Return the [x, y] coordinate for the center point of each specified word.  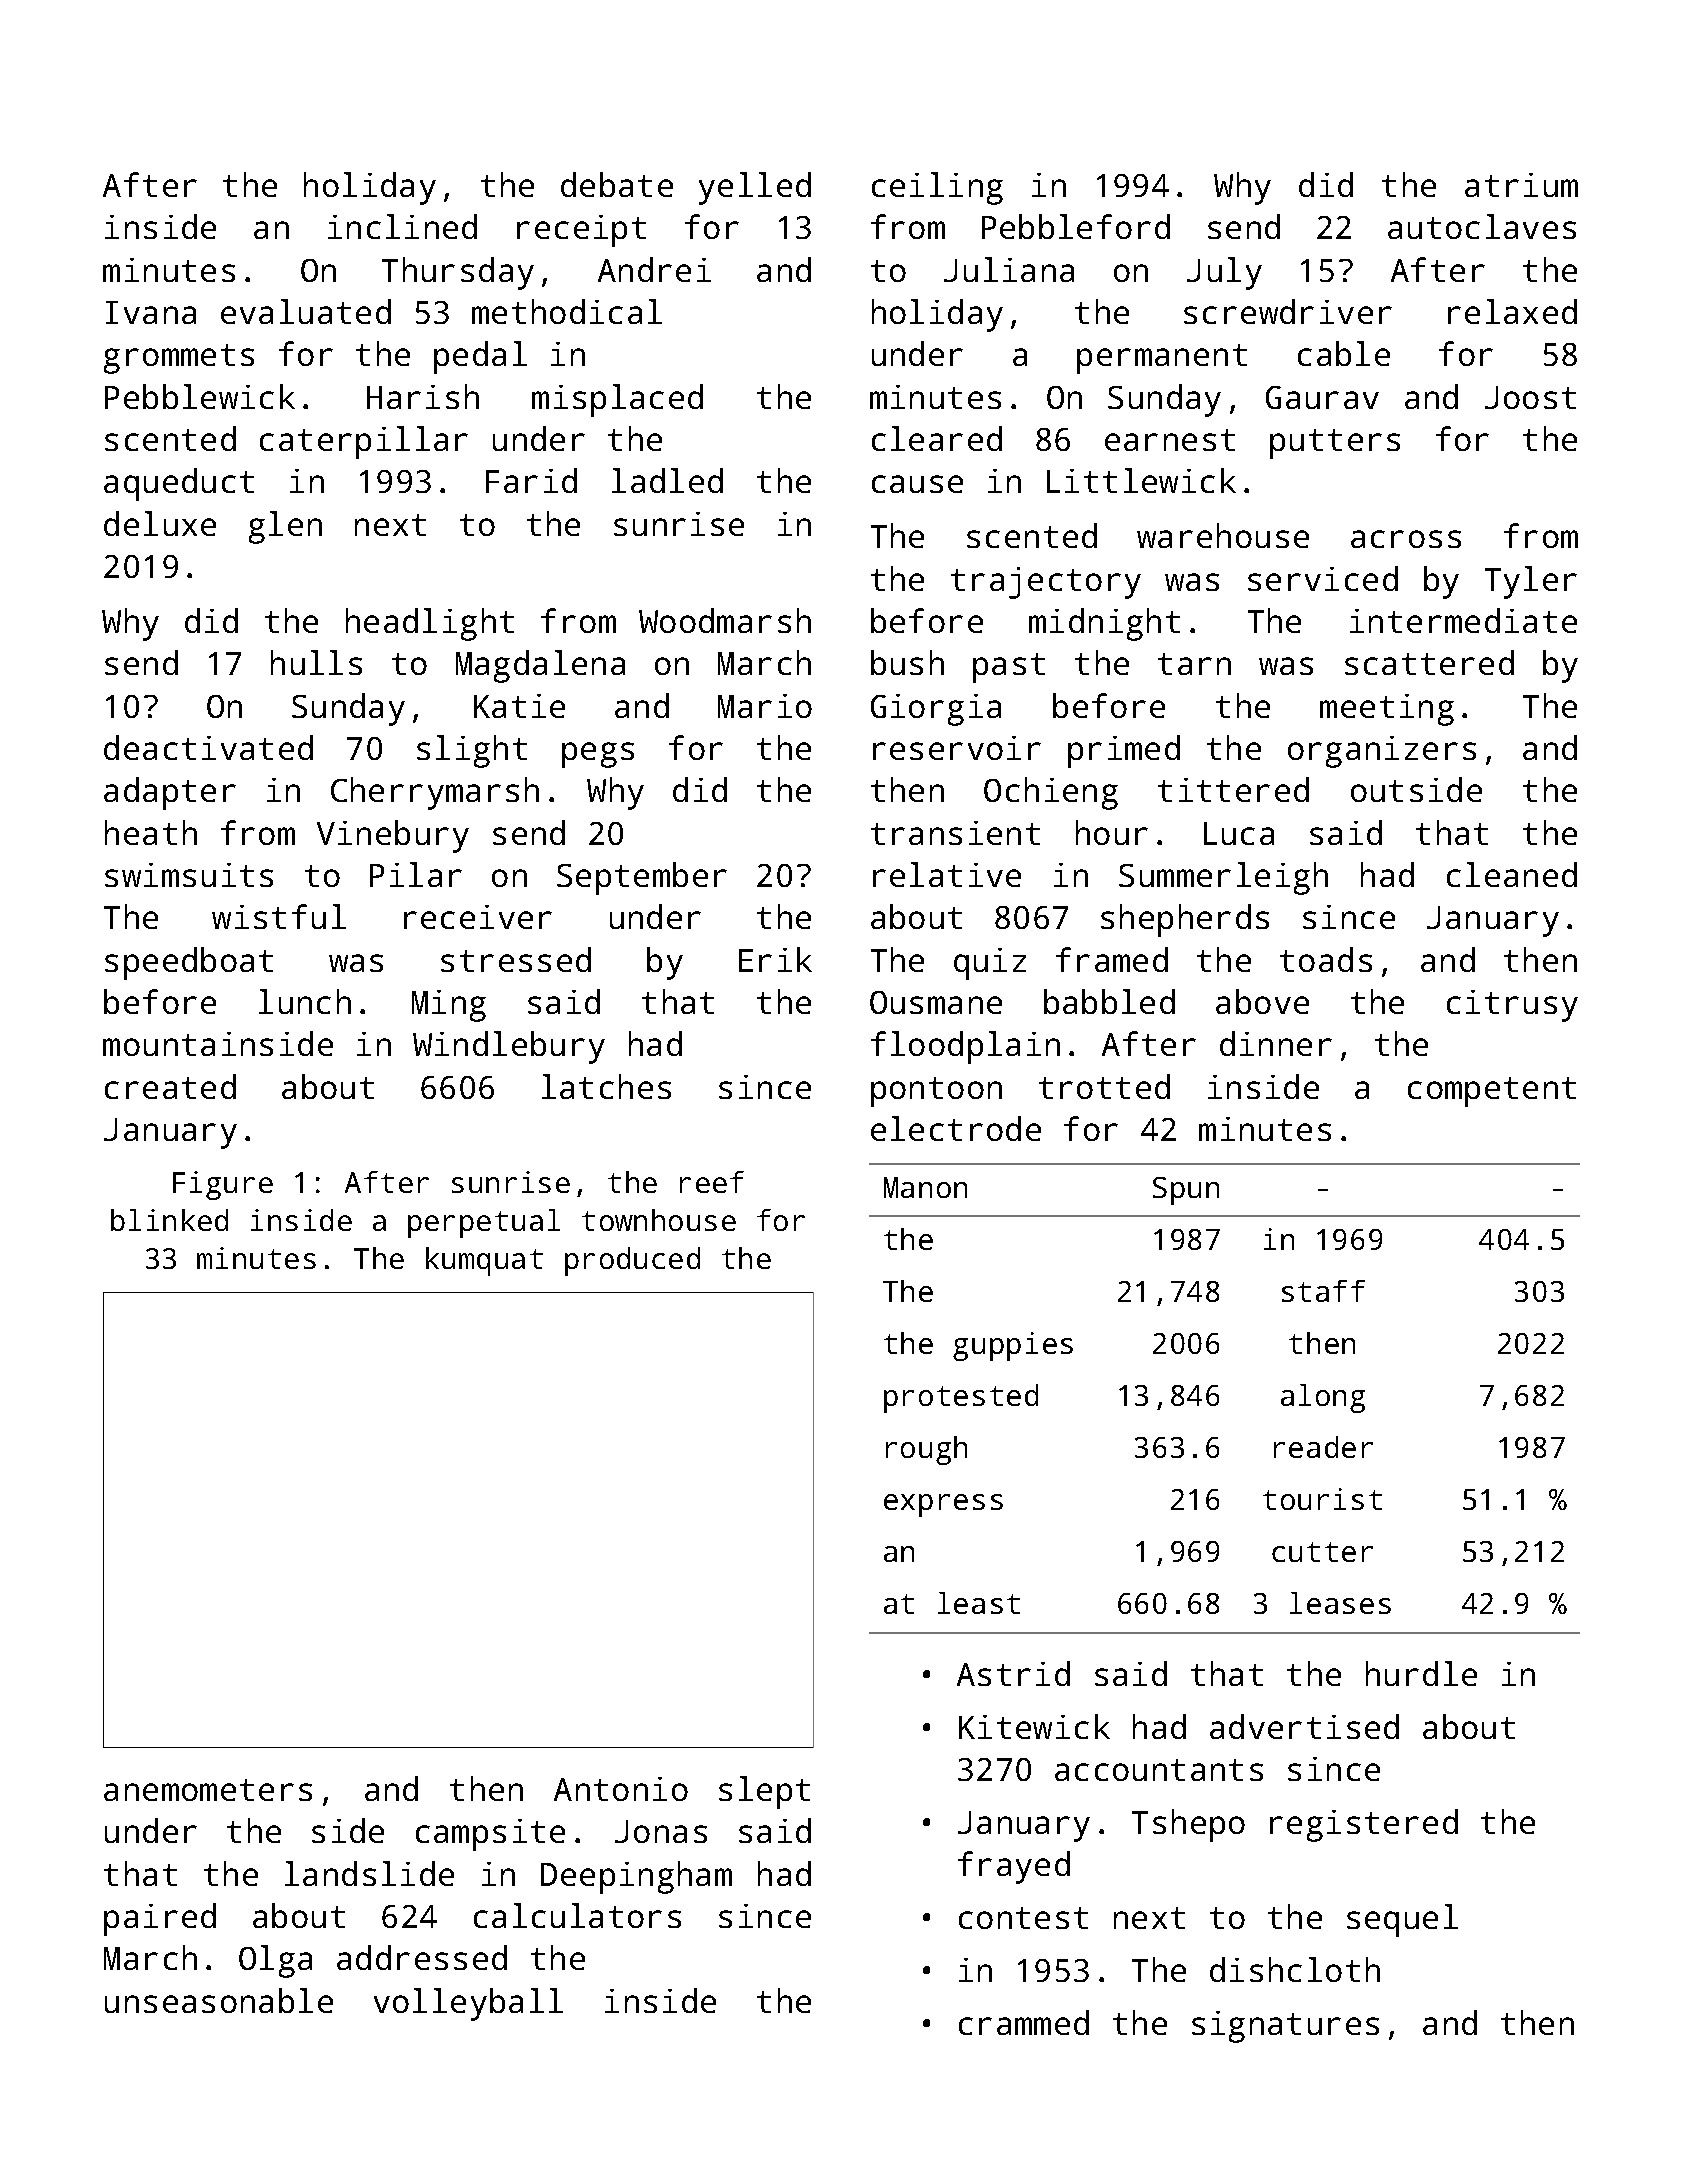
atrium [1521, 185]
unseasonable [219, 2000]
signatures [1285, 2027]
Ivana [151, 312]
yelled [755, 188]
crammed [1024, 2022]
